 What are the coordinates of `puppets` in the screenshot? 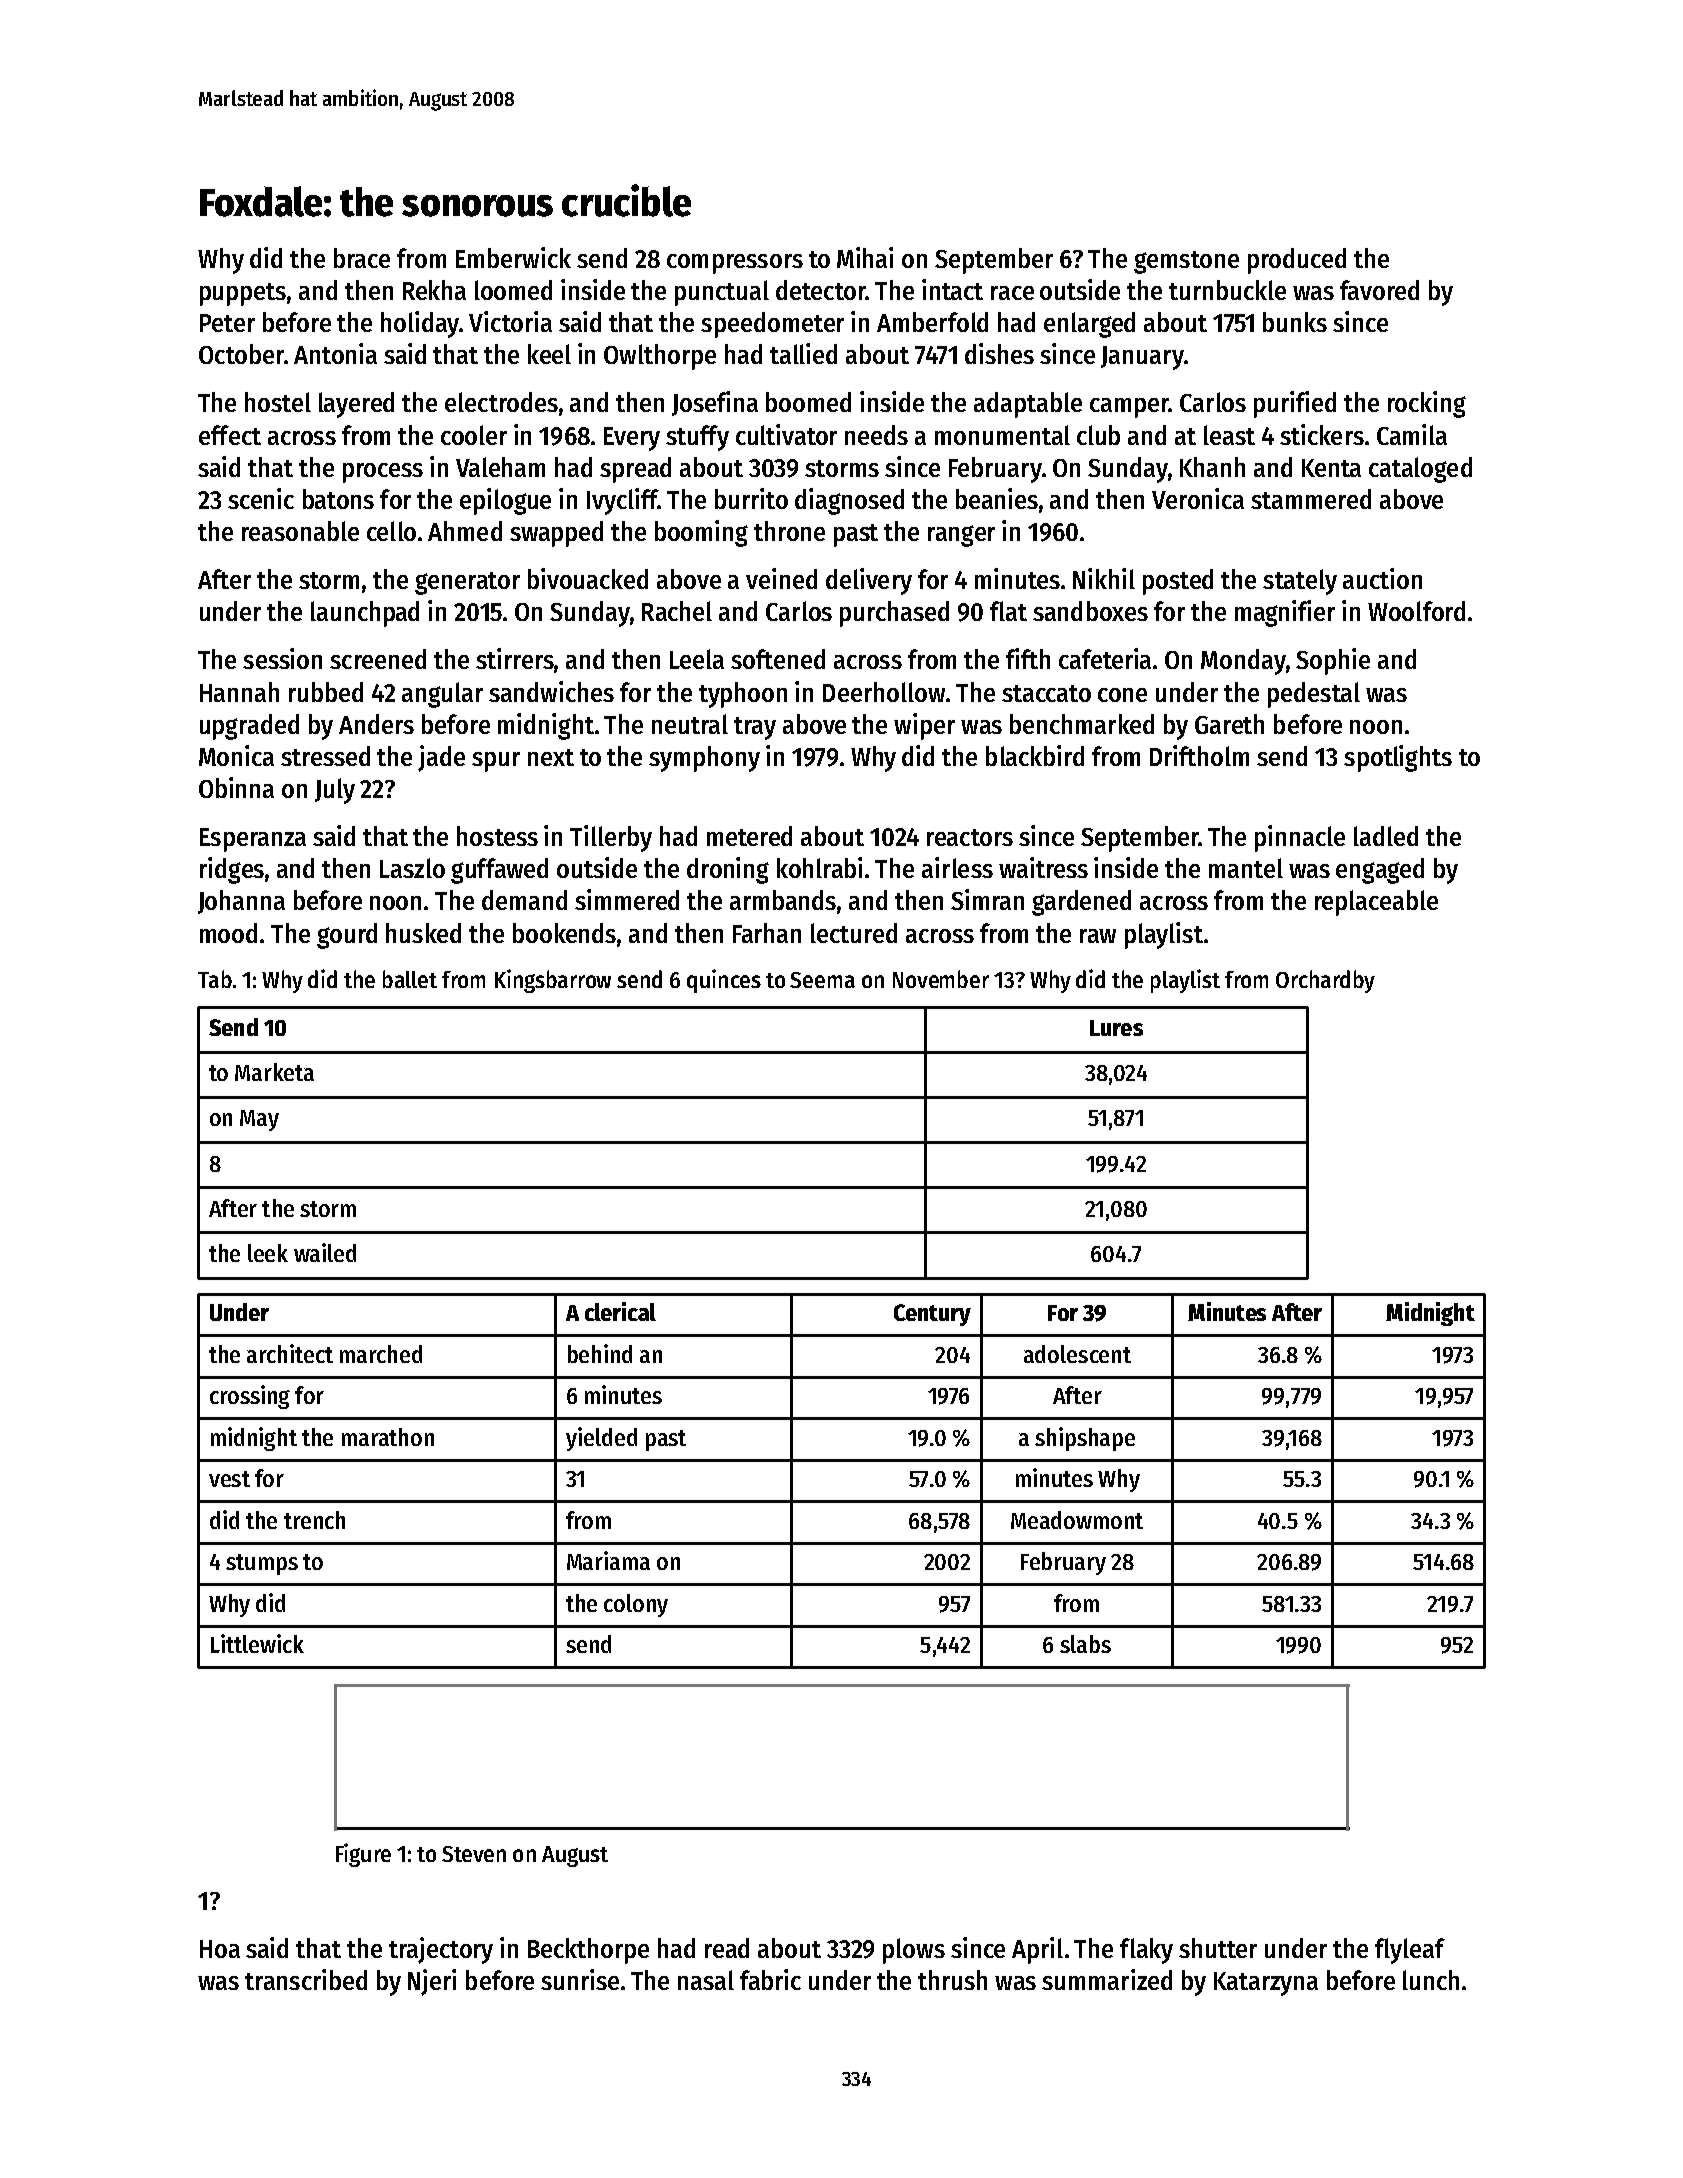 It's located at (243, 294).
